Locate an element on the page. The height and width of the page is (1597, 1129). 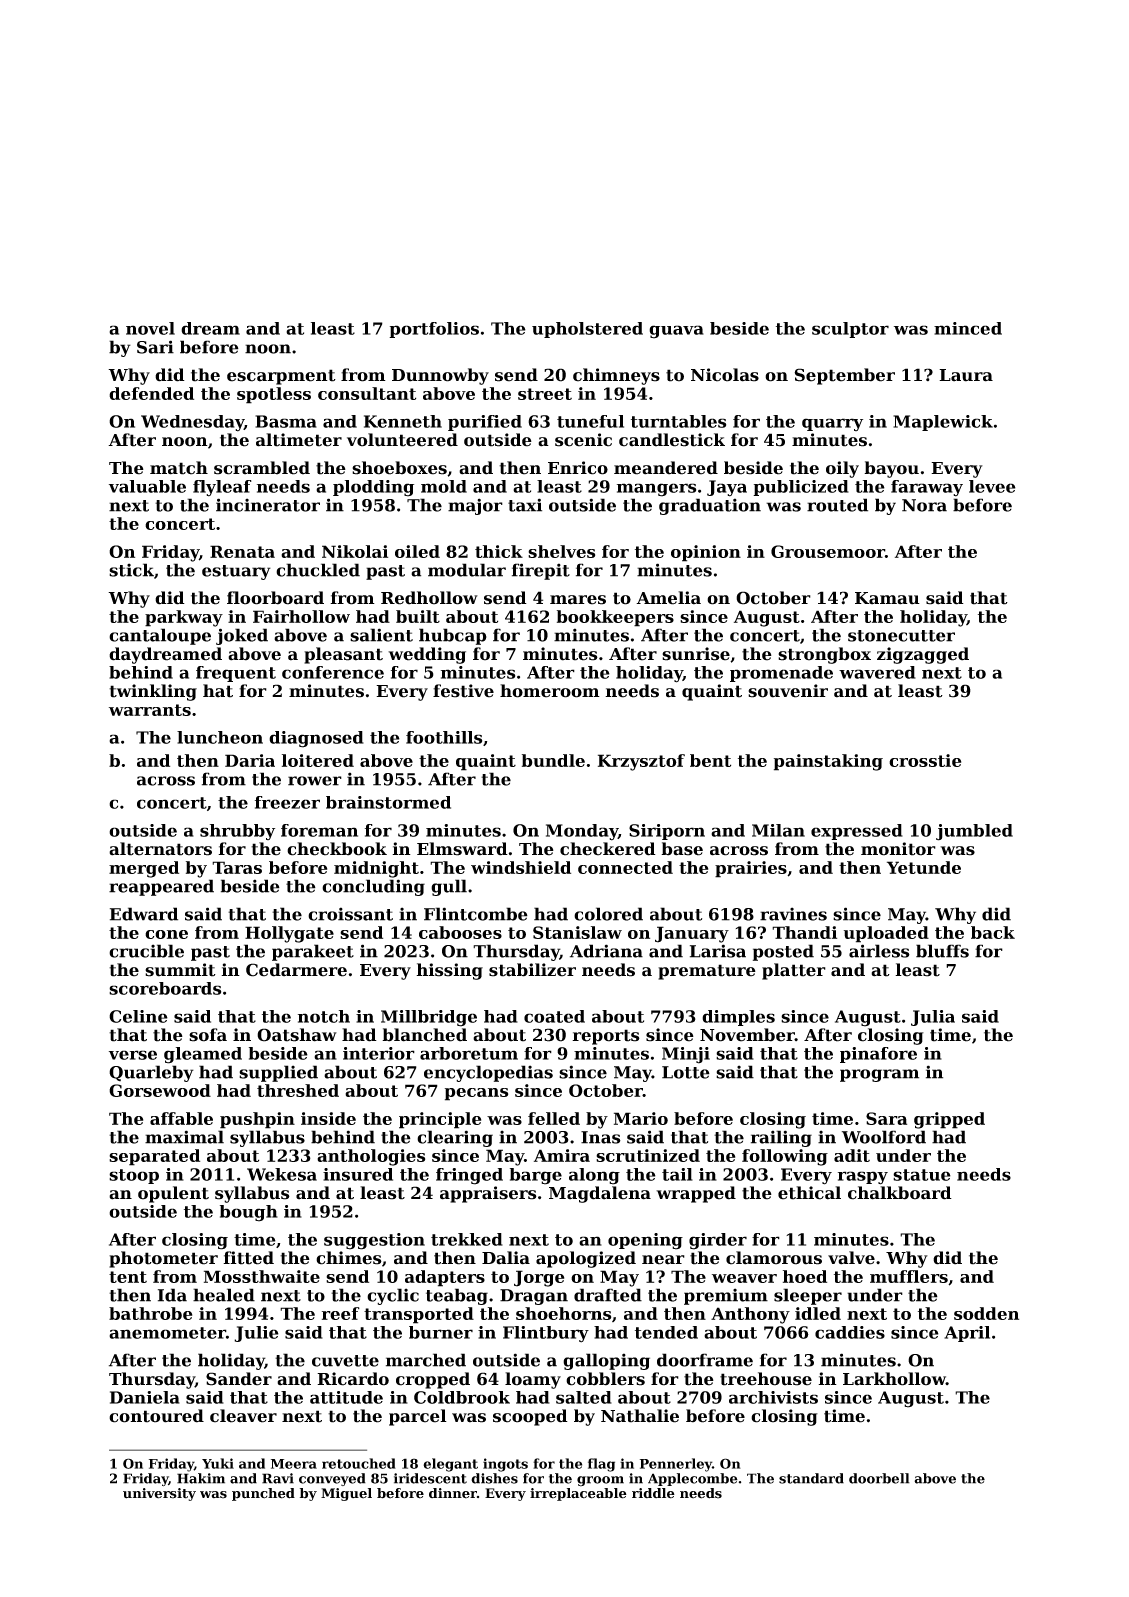
punched is located at coordinates (263, 1494).
